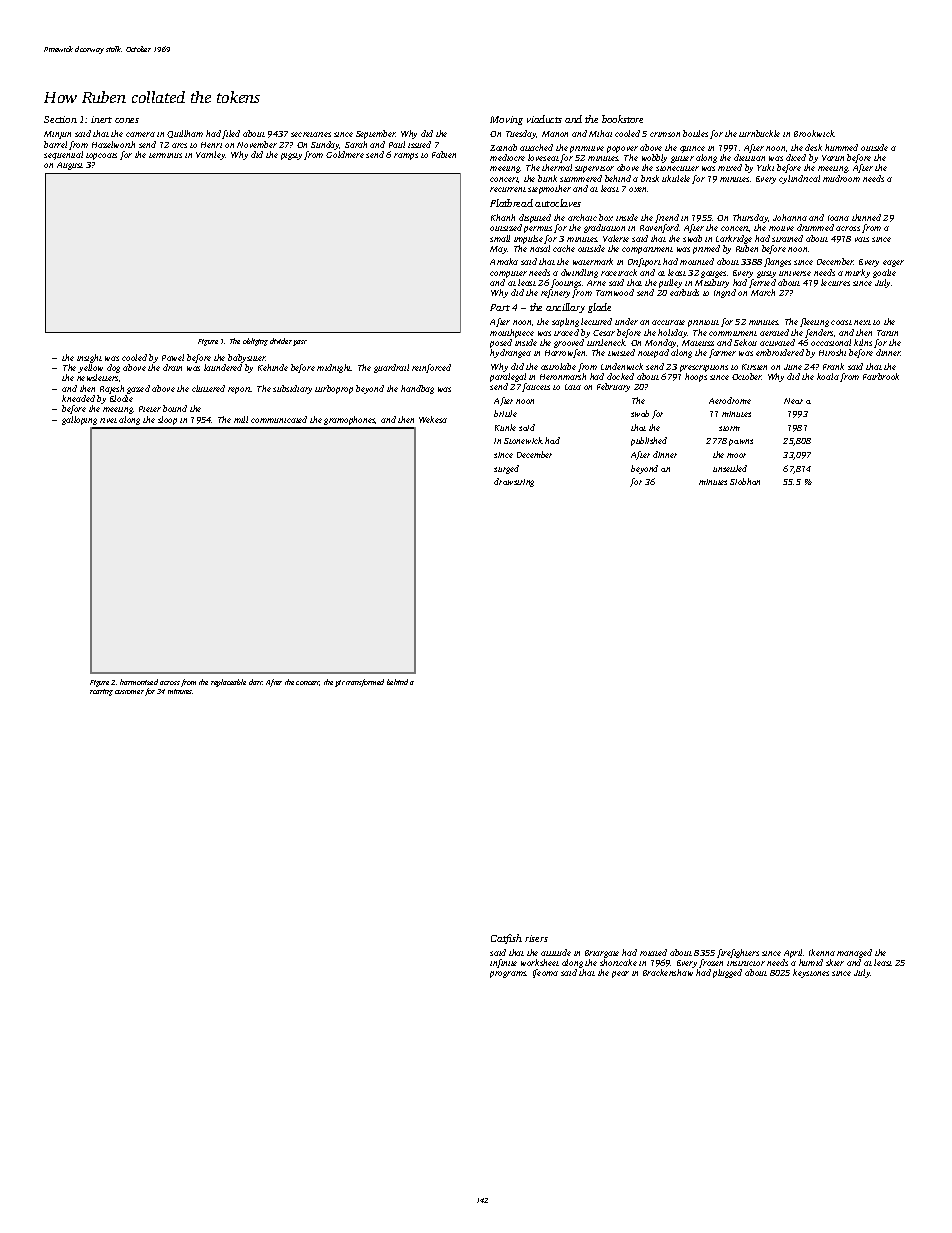 The image size is (952, 1233). Describe the element at coordinates (503, 963) in the screenshot. I see `infinite` at that location.
